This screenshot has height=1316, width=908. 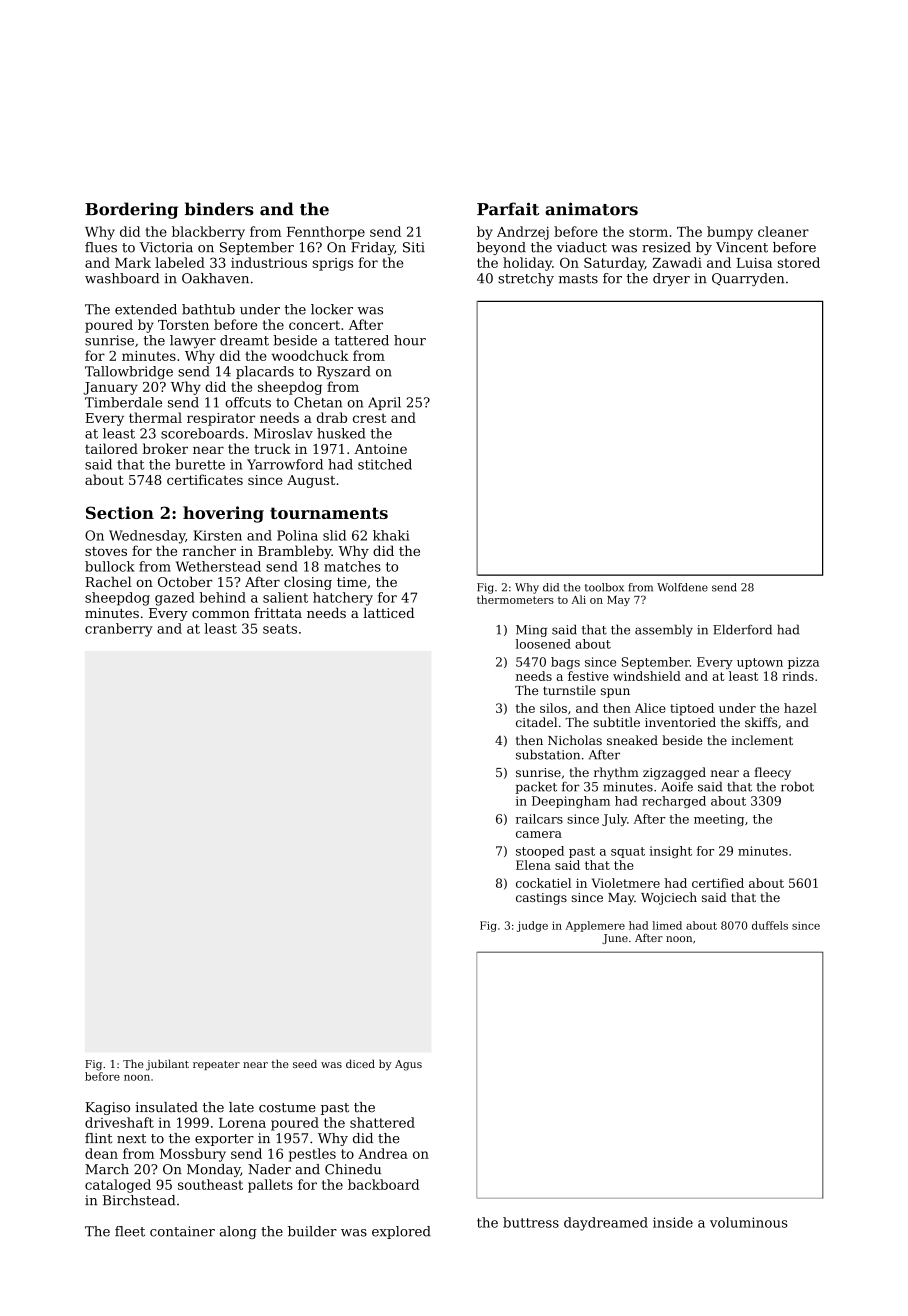 I want to click on Victoria, so click(x=166, y=247).
